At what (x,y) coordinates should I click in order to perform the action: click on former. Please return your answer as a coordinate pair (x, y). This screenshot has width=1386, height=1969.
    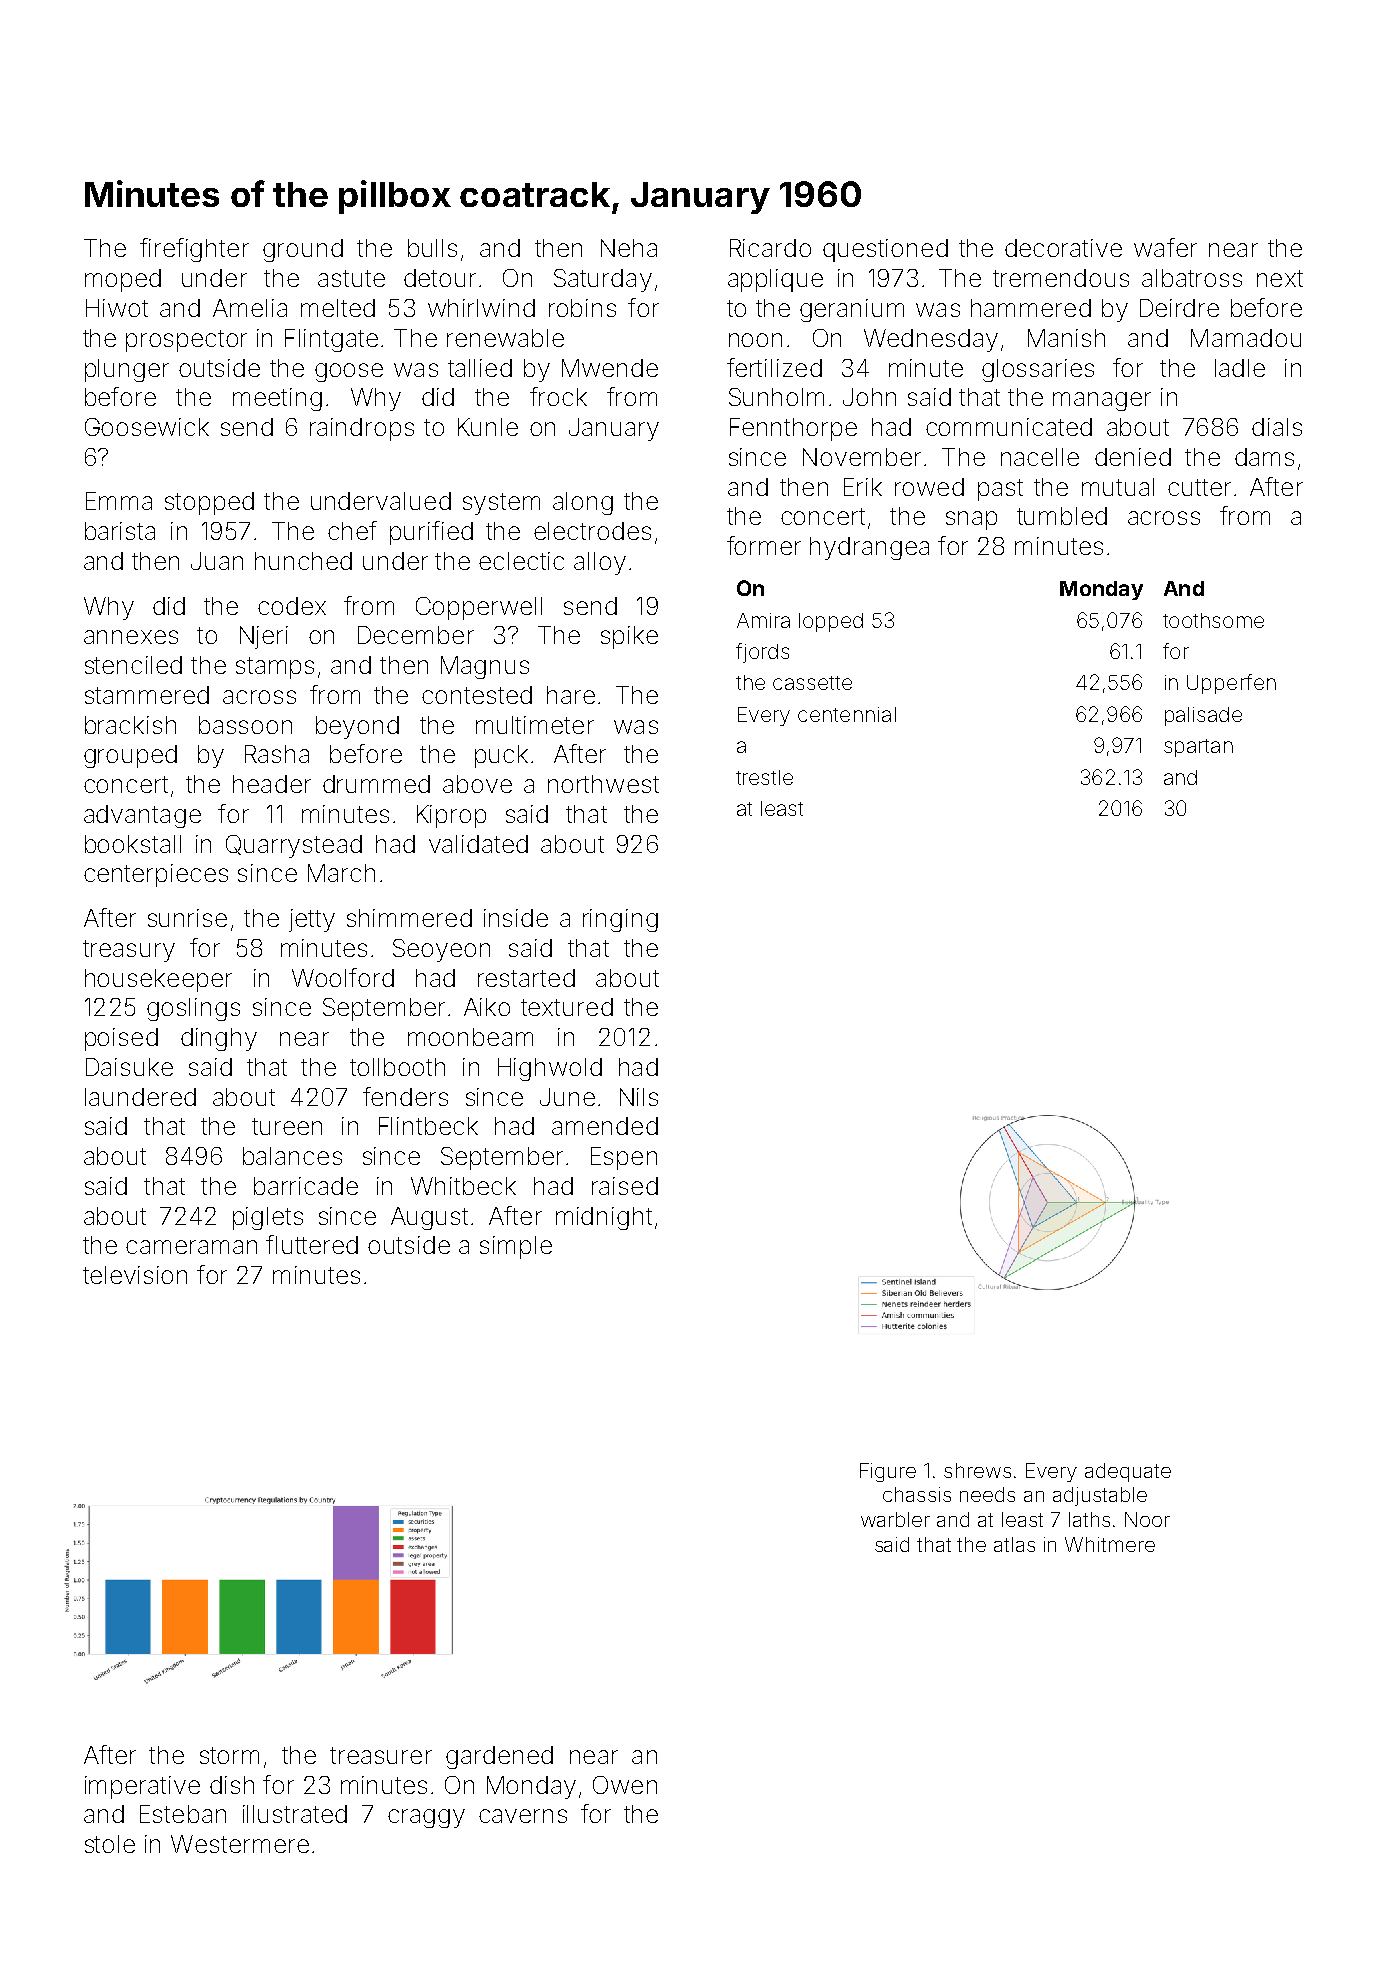
    Looking at the image, I should click on (764, 545).
